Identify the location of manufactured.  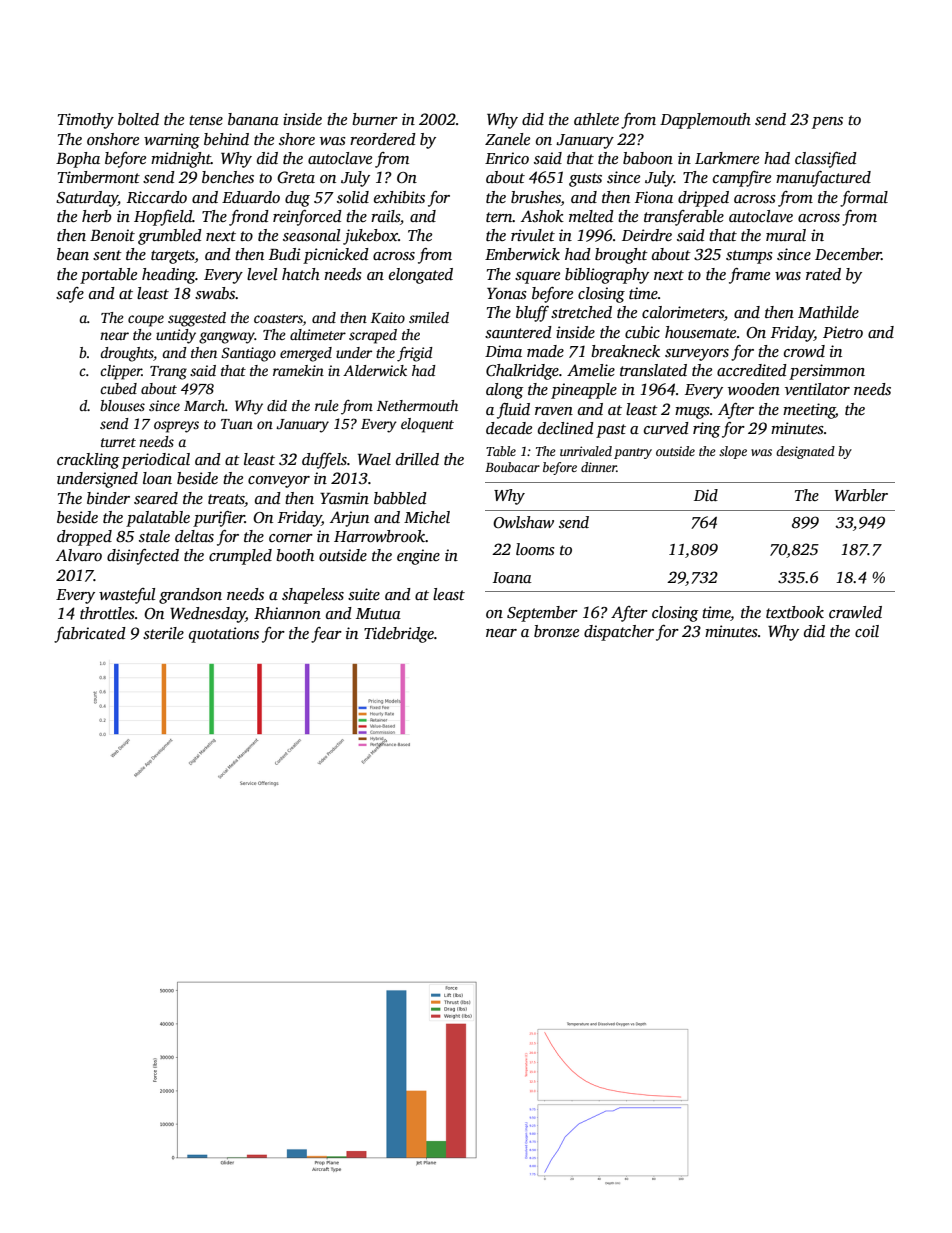
(823, 179).
